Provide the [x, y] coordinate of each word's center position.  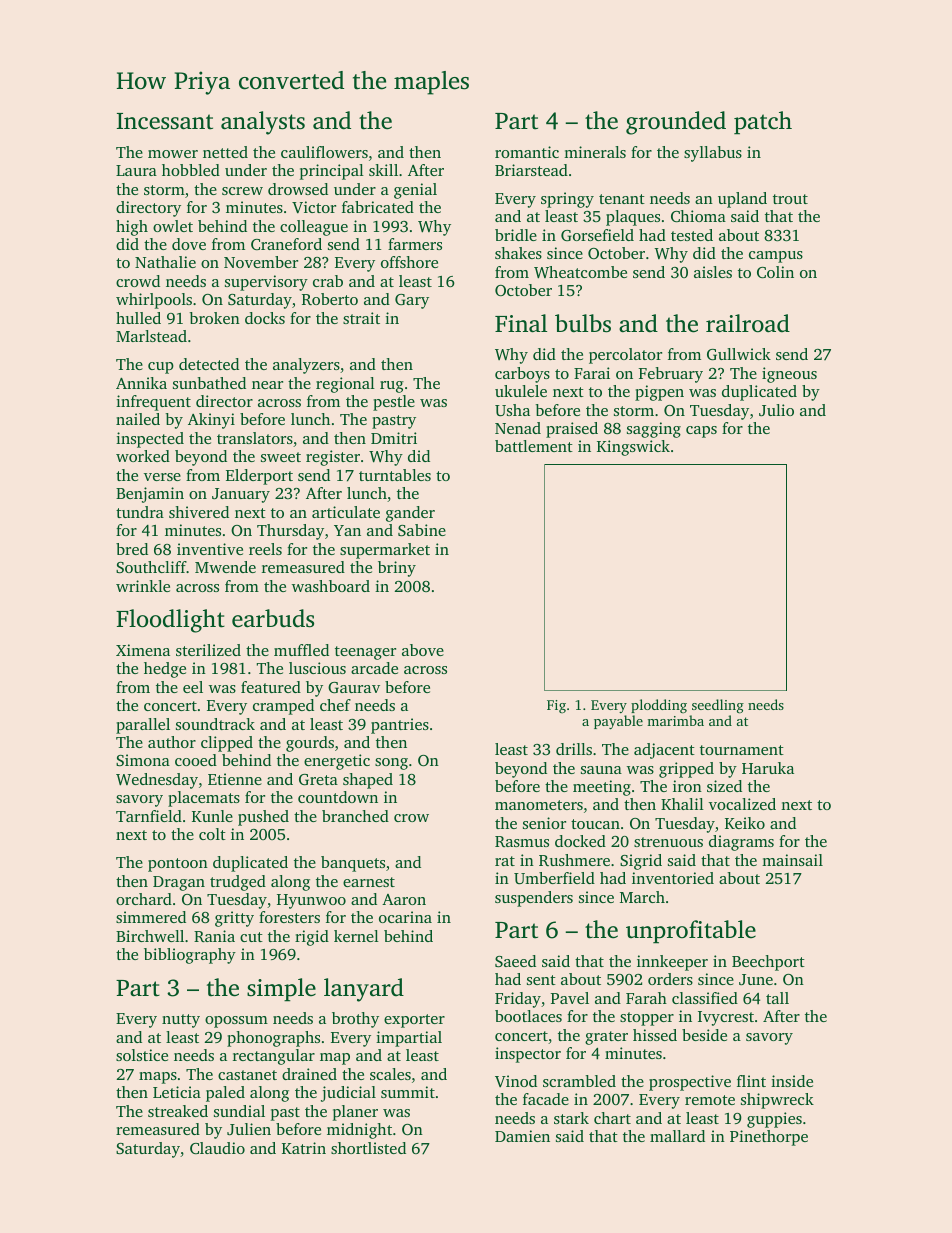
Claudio [217, 1148]
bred [132, 549]
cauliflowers [324, 152]
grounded [676, 123]
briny [397, 569]
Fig [556, 706]
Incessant [165, 121]
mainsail [792, 860]
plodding [659, 706]
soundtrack [215, 724]
